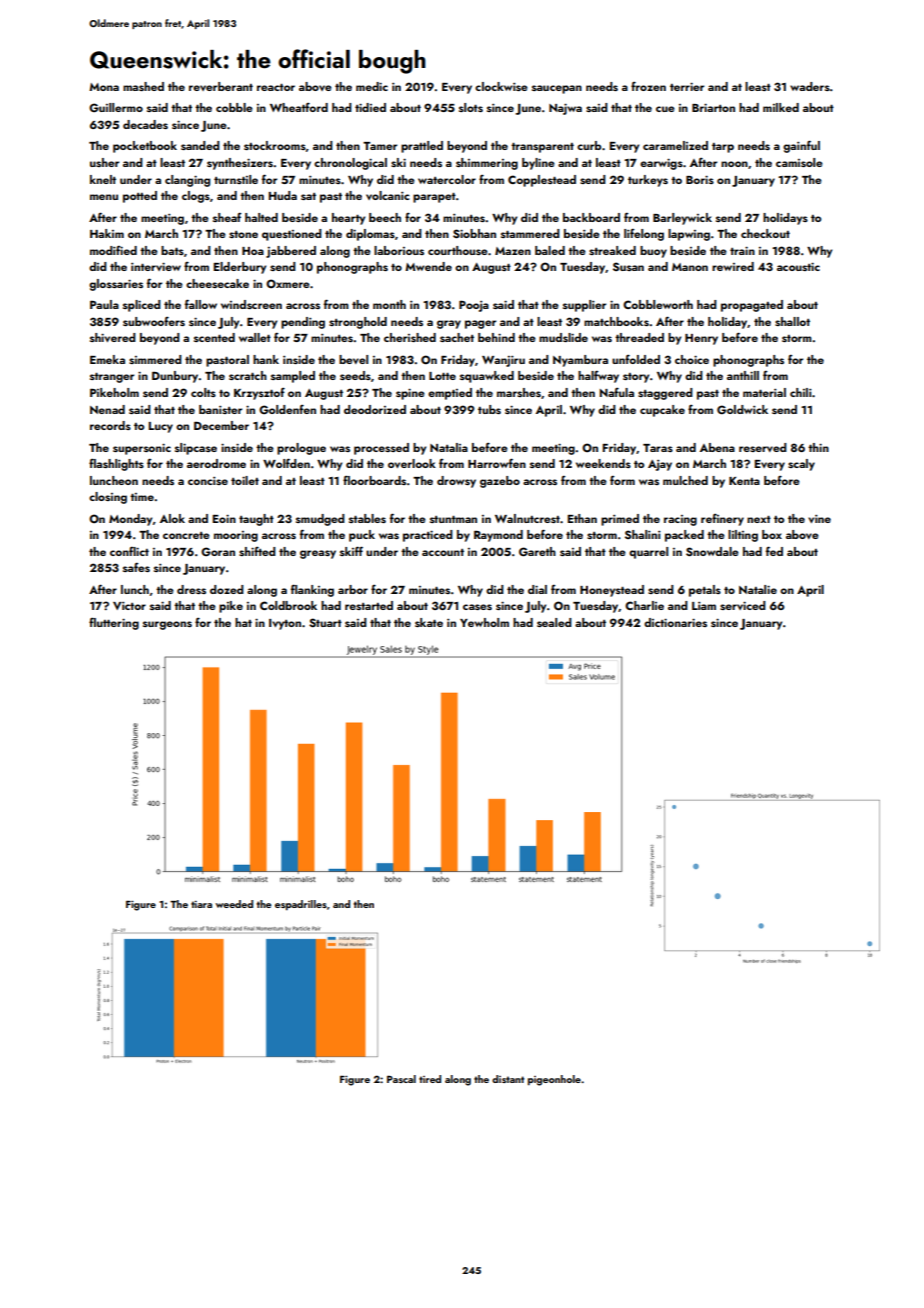 The height and width of the screenshot is (1308, 924). I want to click on tired, so click(430, 1079).
